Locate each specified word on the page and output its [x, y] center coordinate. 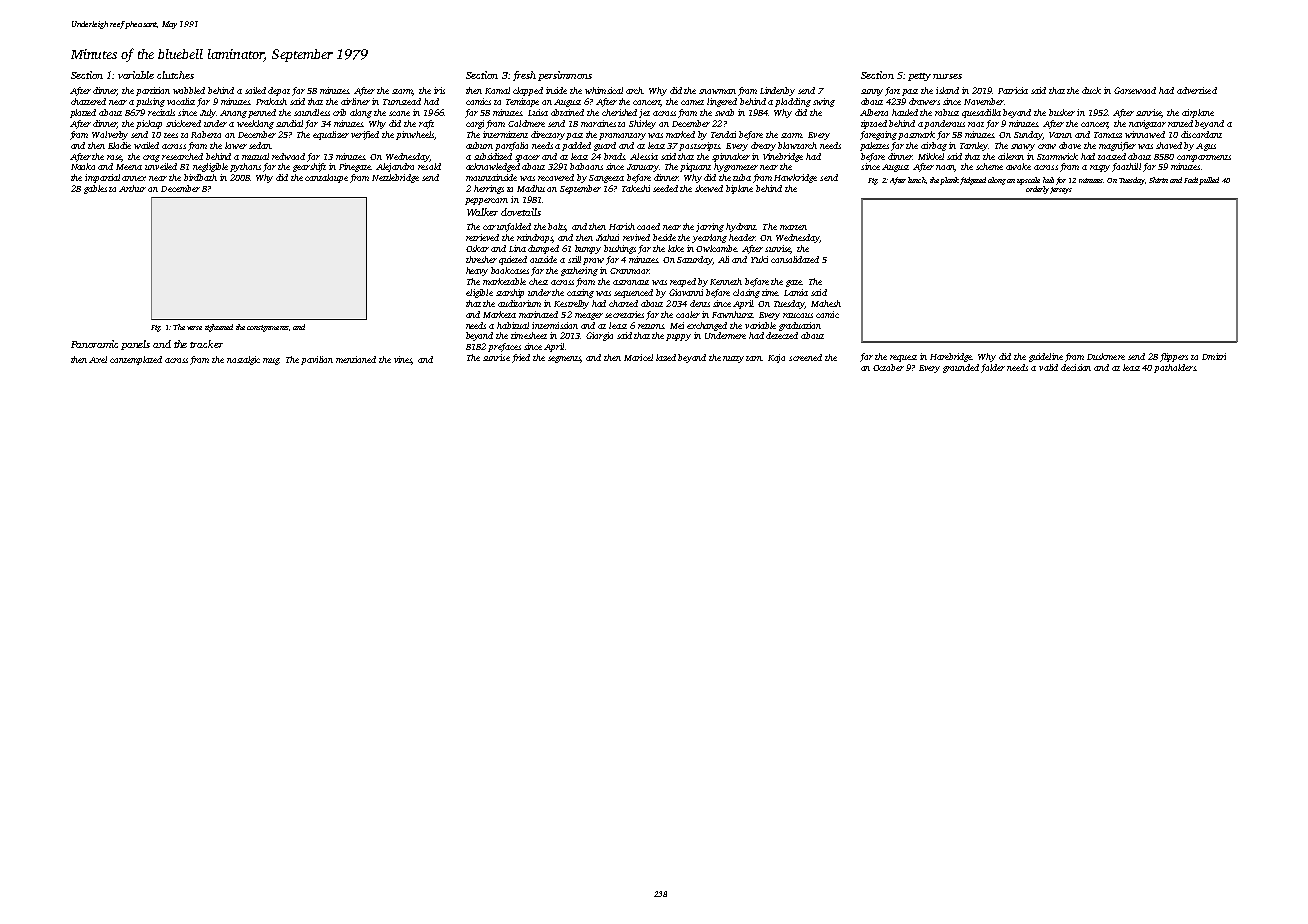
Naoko [83, 166]
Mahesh [826, 303]
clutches [175, 75]
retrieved [482, 237]
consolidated [795, 259]
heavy [477, 271]
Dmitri [1214, 356]
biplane [739, 189]
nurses [947, 76]
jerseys [1061, 190]
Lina [517, 248]
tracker [206, 344]
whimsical [604, 90]
